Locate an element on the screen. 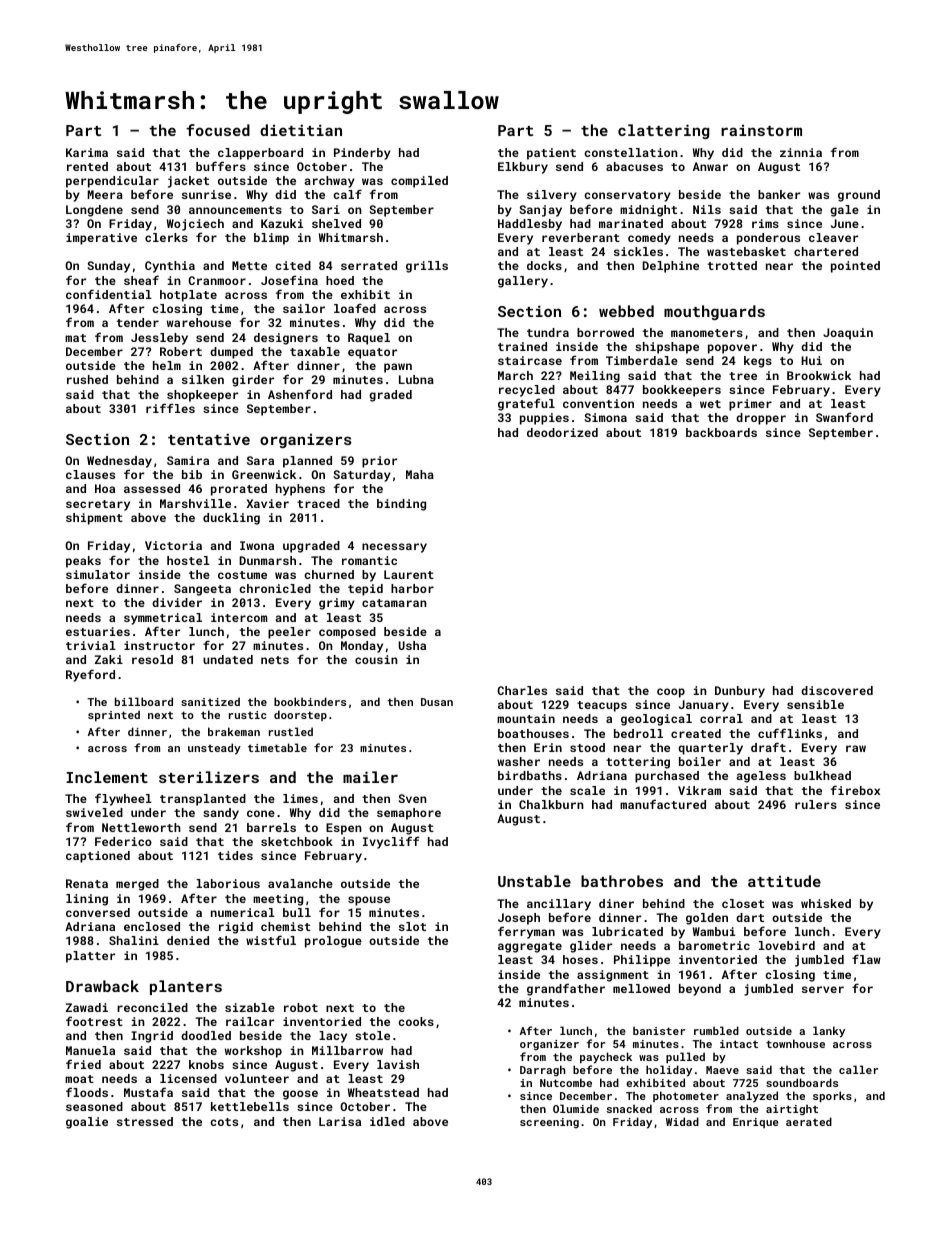 Image resolution: width=952 pixels, height=1233 pixels. Dunbury is located at coordinates (740, 692).
